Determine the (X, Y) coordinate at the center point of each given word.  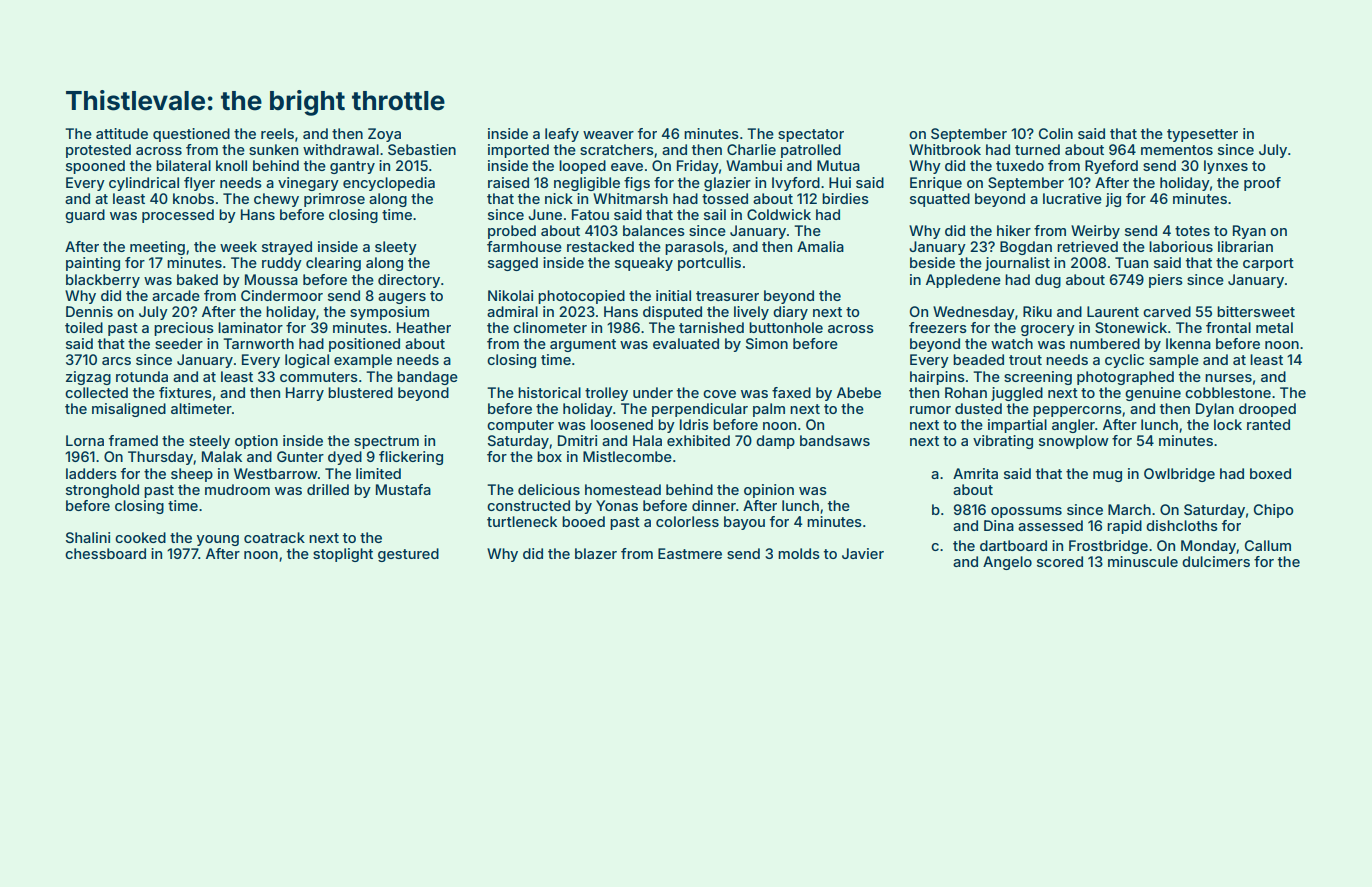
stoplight (343, 555)
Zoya (384, 135)
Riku (1037, 311)
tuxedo (1020, 165)
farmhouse (524, 246)
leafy (562, 135)
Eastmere (690, 553)
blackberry (103, 281)
